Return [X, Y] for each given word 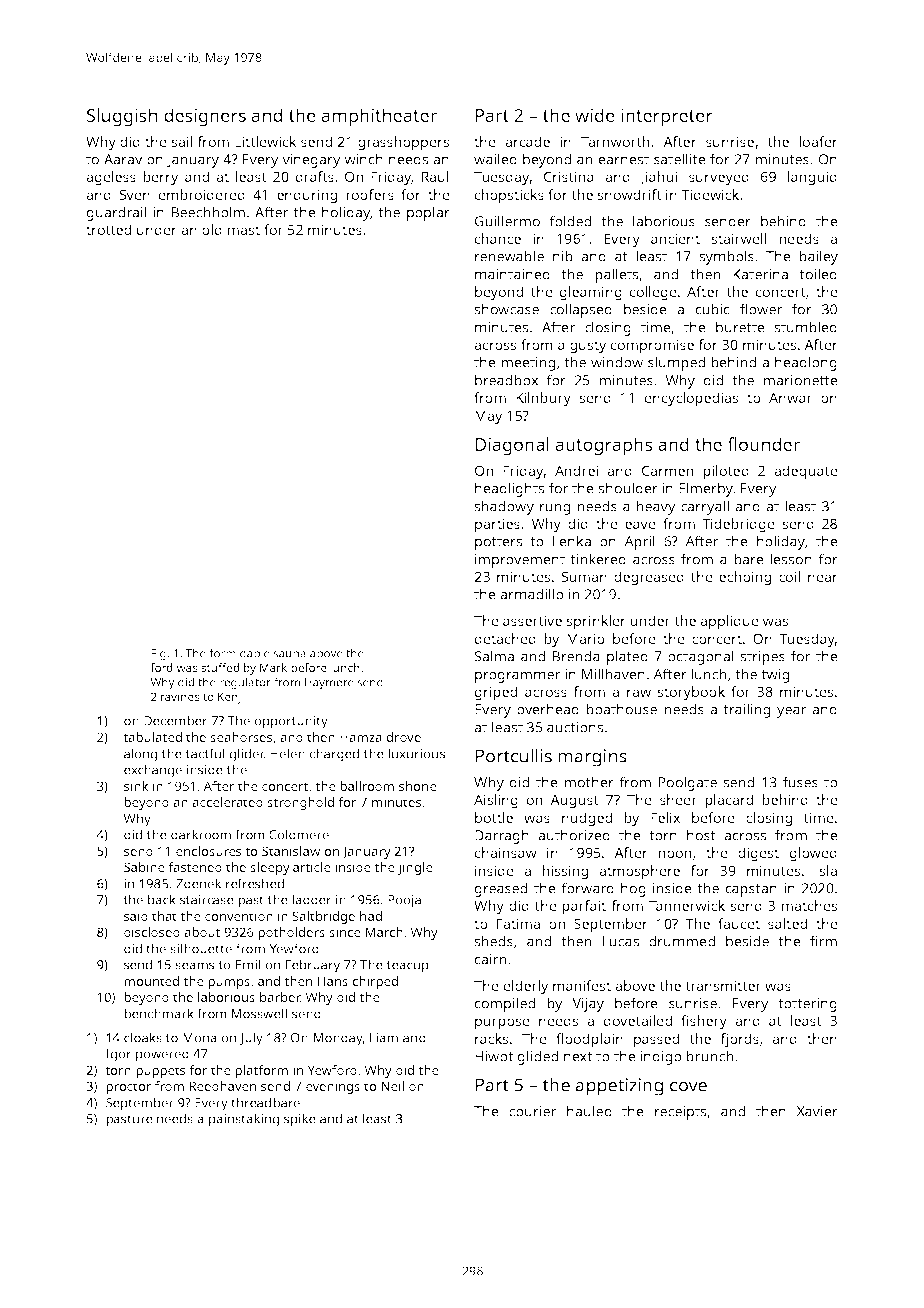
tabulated [152, 737]
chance [498, 238]
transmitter [723, 985]
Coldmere [299, 834]
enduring [307, 196]
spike [300, 1120]
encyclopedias [691, 399]
